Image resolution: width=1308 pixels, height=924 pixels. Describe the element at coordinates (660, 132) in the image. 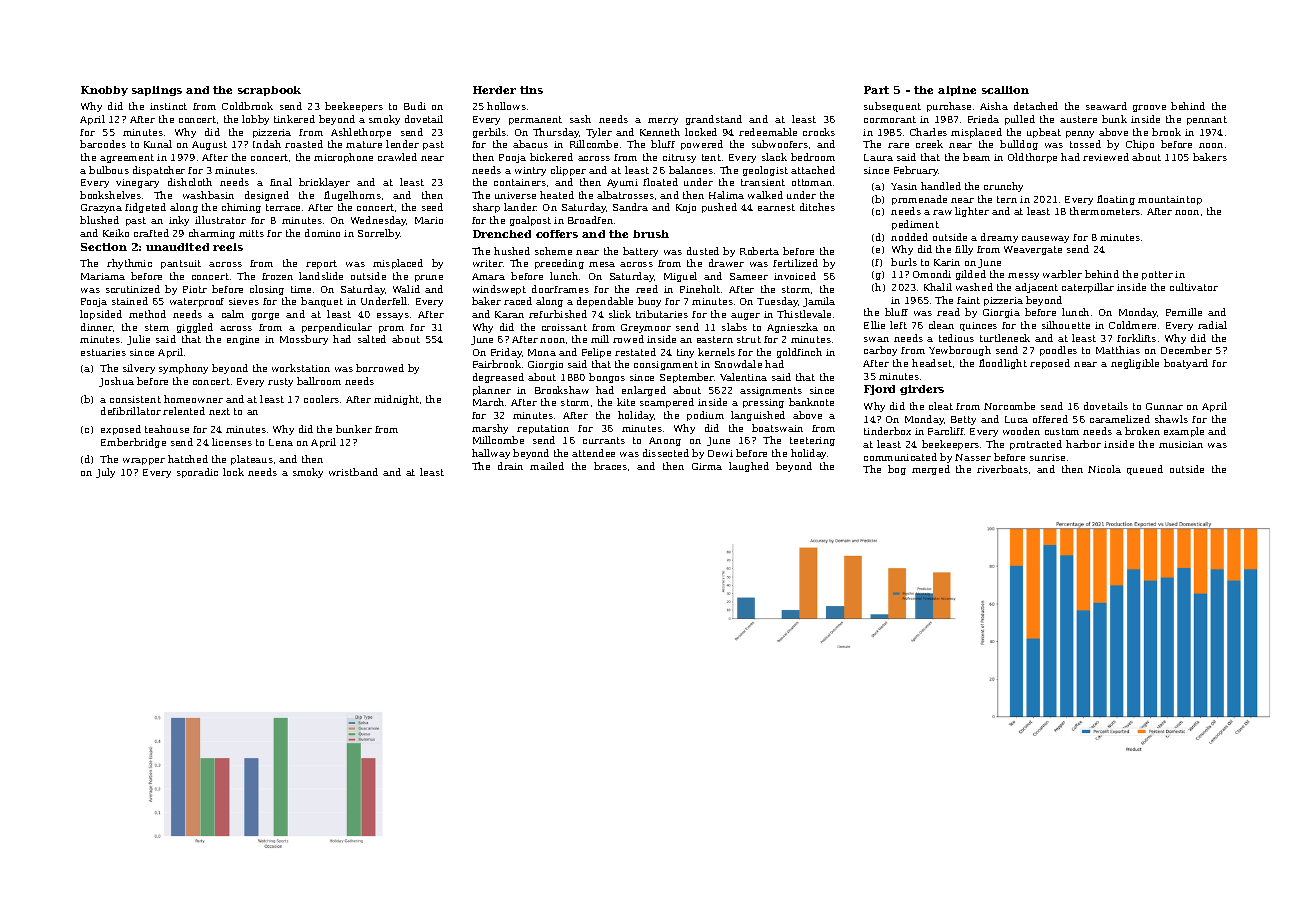

I see `Kenneth` at that location.
